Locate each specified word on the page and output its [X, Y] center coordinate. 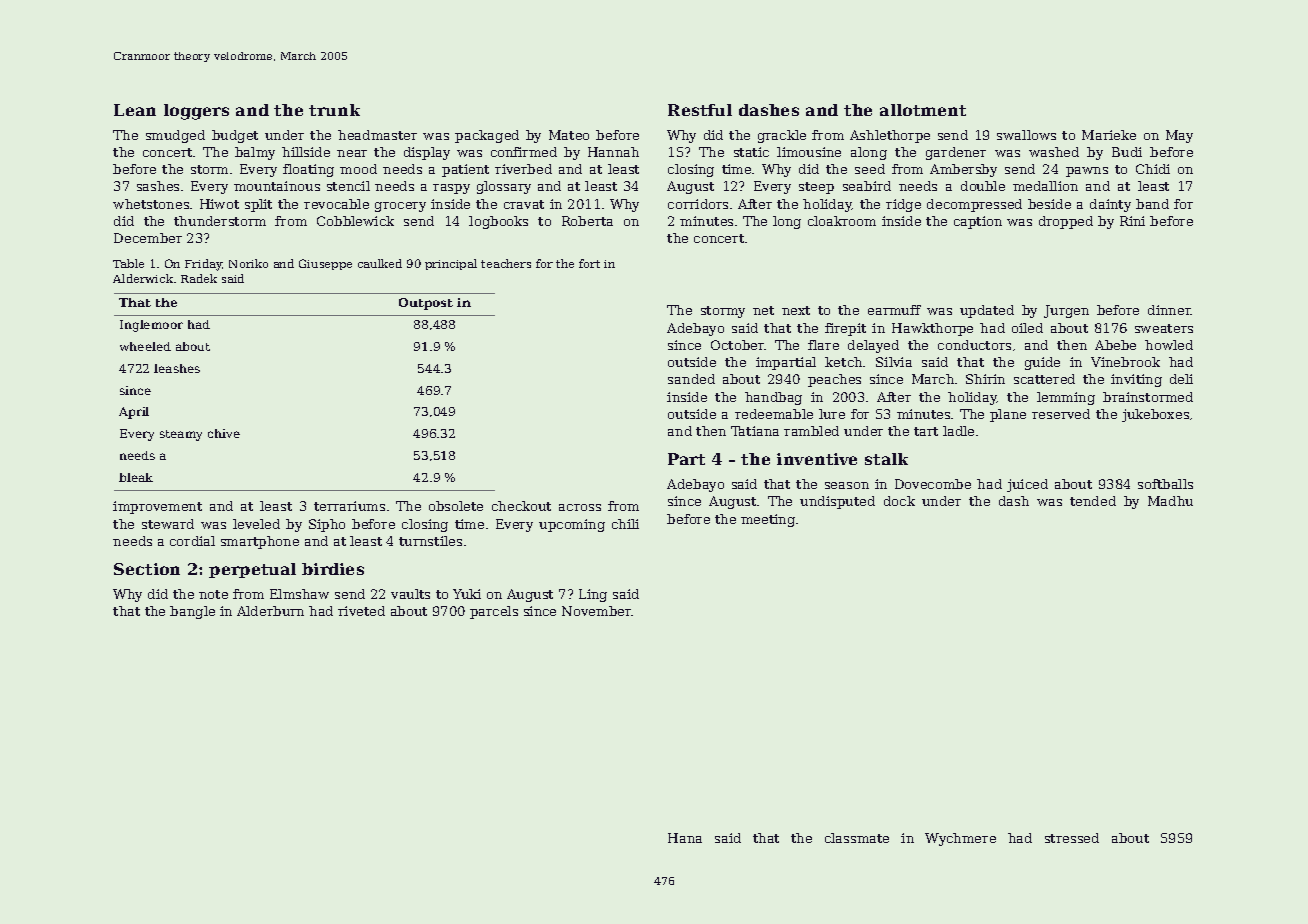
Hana [685, 838]
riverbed [523, 169]
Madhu [1170, 501]
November [597, 611]
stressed [1072, 838]
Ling [593, 595]
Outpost [426, 304]
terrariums [349, 506]
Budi [1127, 152]
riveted [361, 611]
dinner [1169, 310]
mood [358, 169]
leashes [177, 368]
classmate [857, 838]
